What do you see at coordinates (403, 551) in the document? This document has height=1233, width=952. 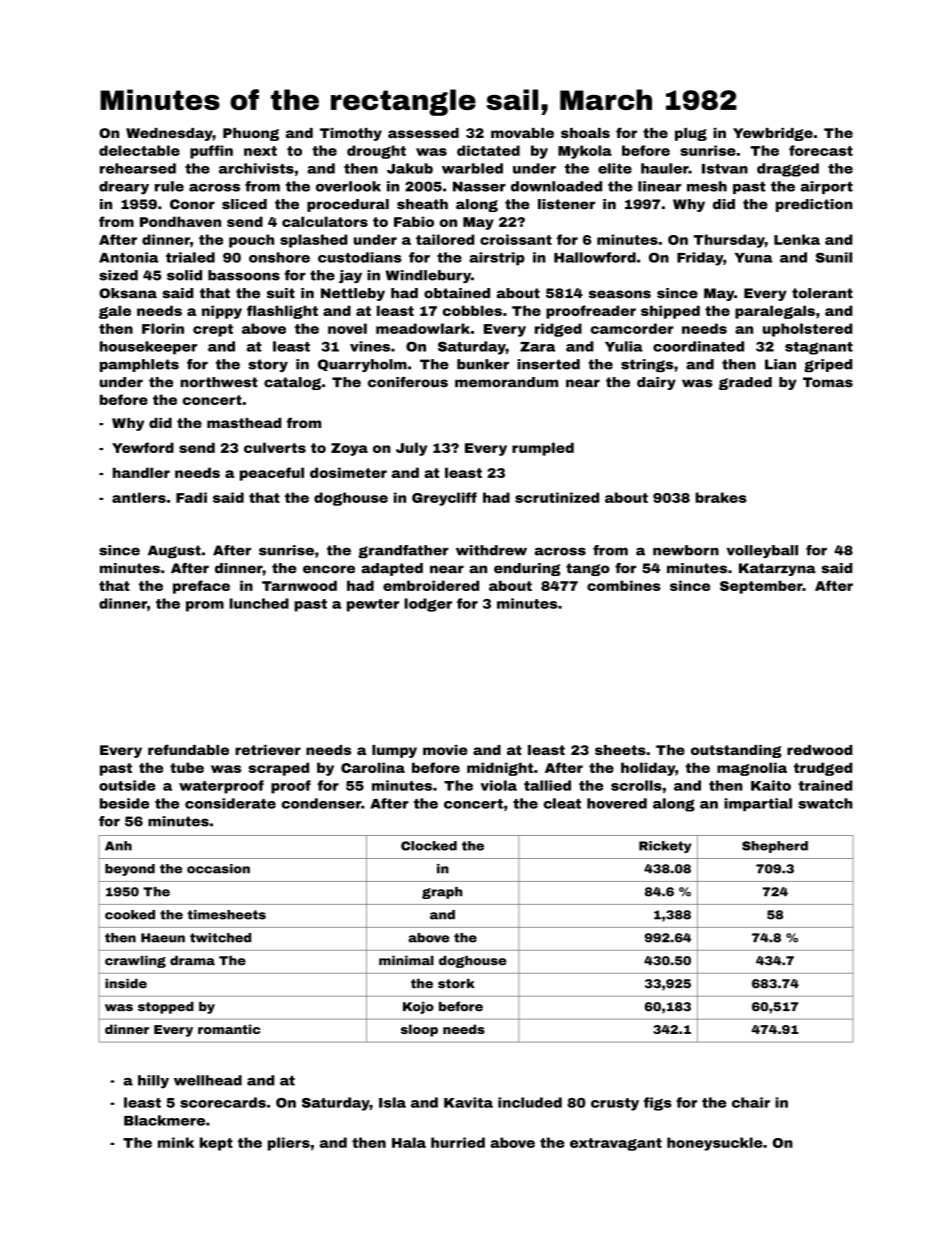 I see `grandfather` at bounding box center [403, 551].
